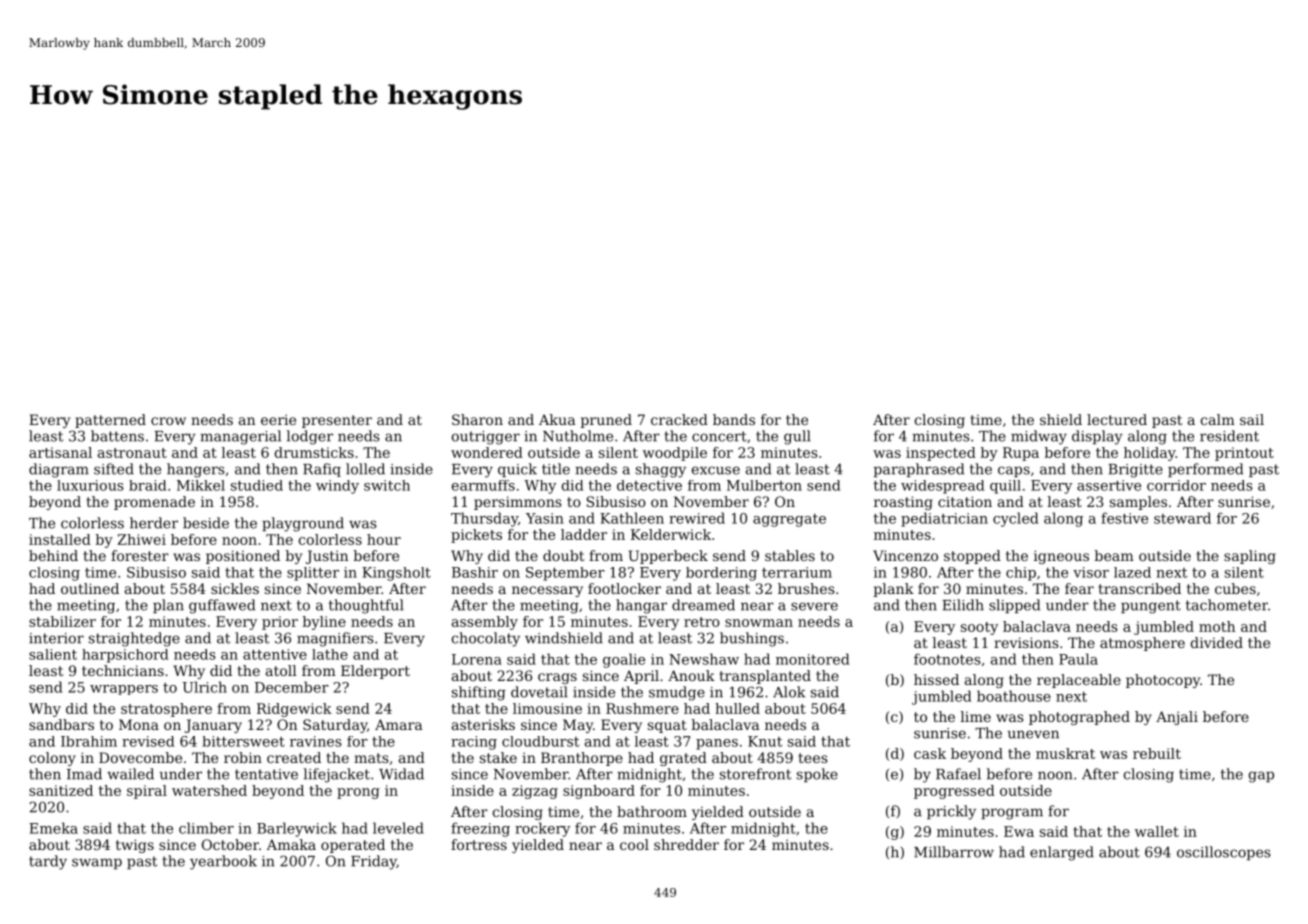 The image size is (1308, 924). I want to click on bands, so click(734, 419).
